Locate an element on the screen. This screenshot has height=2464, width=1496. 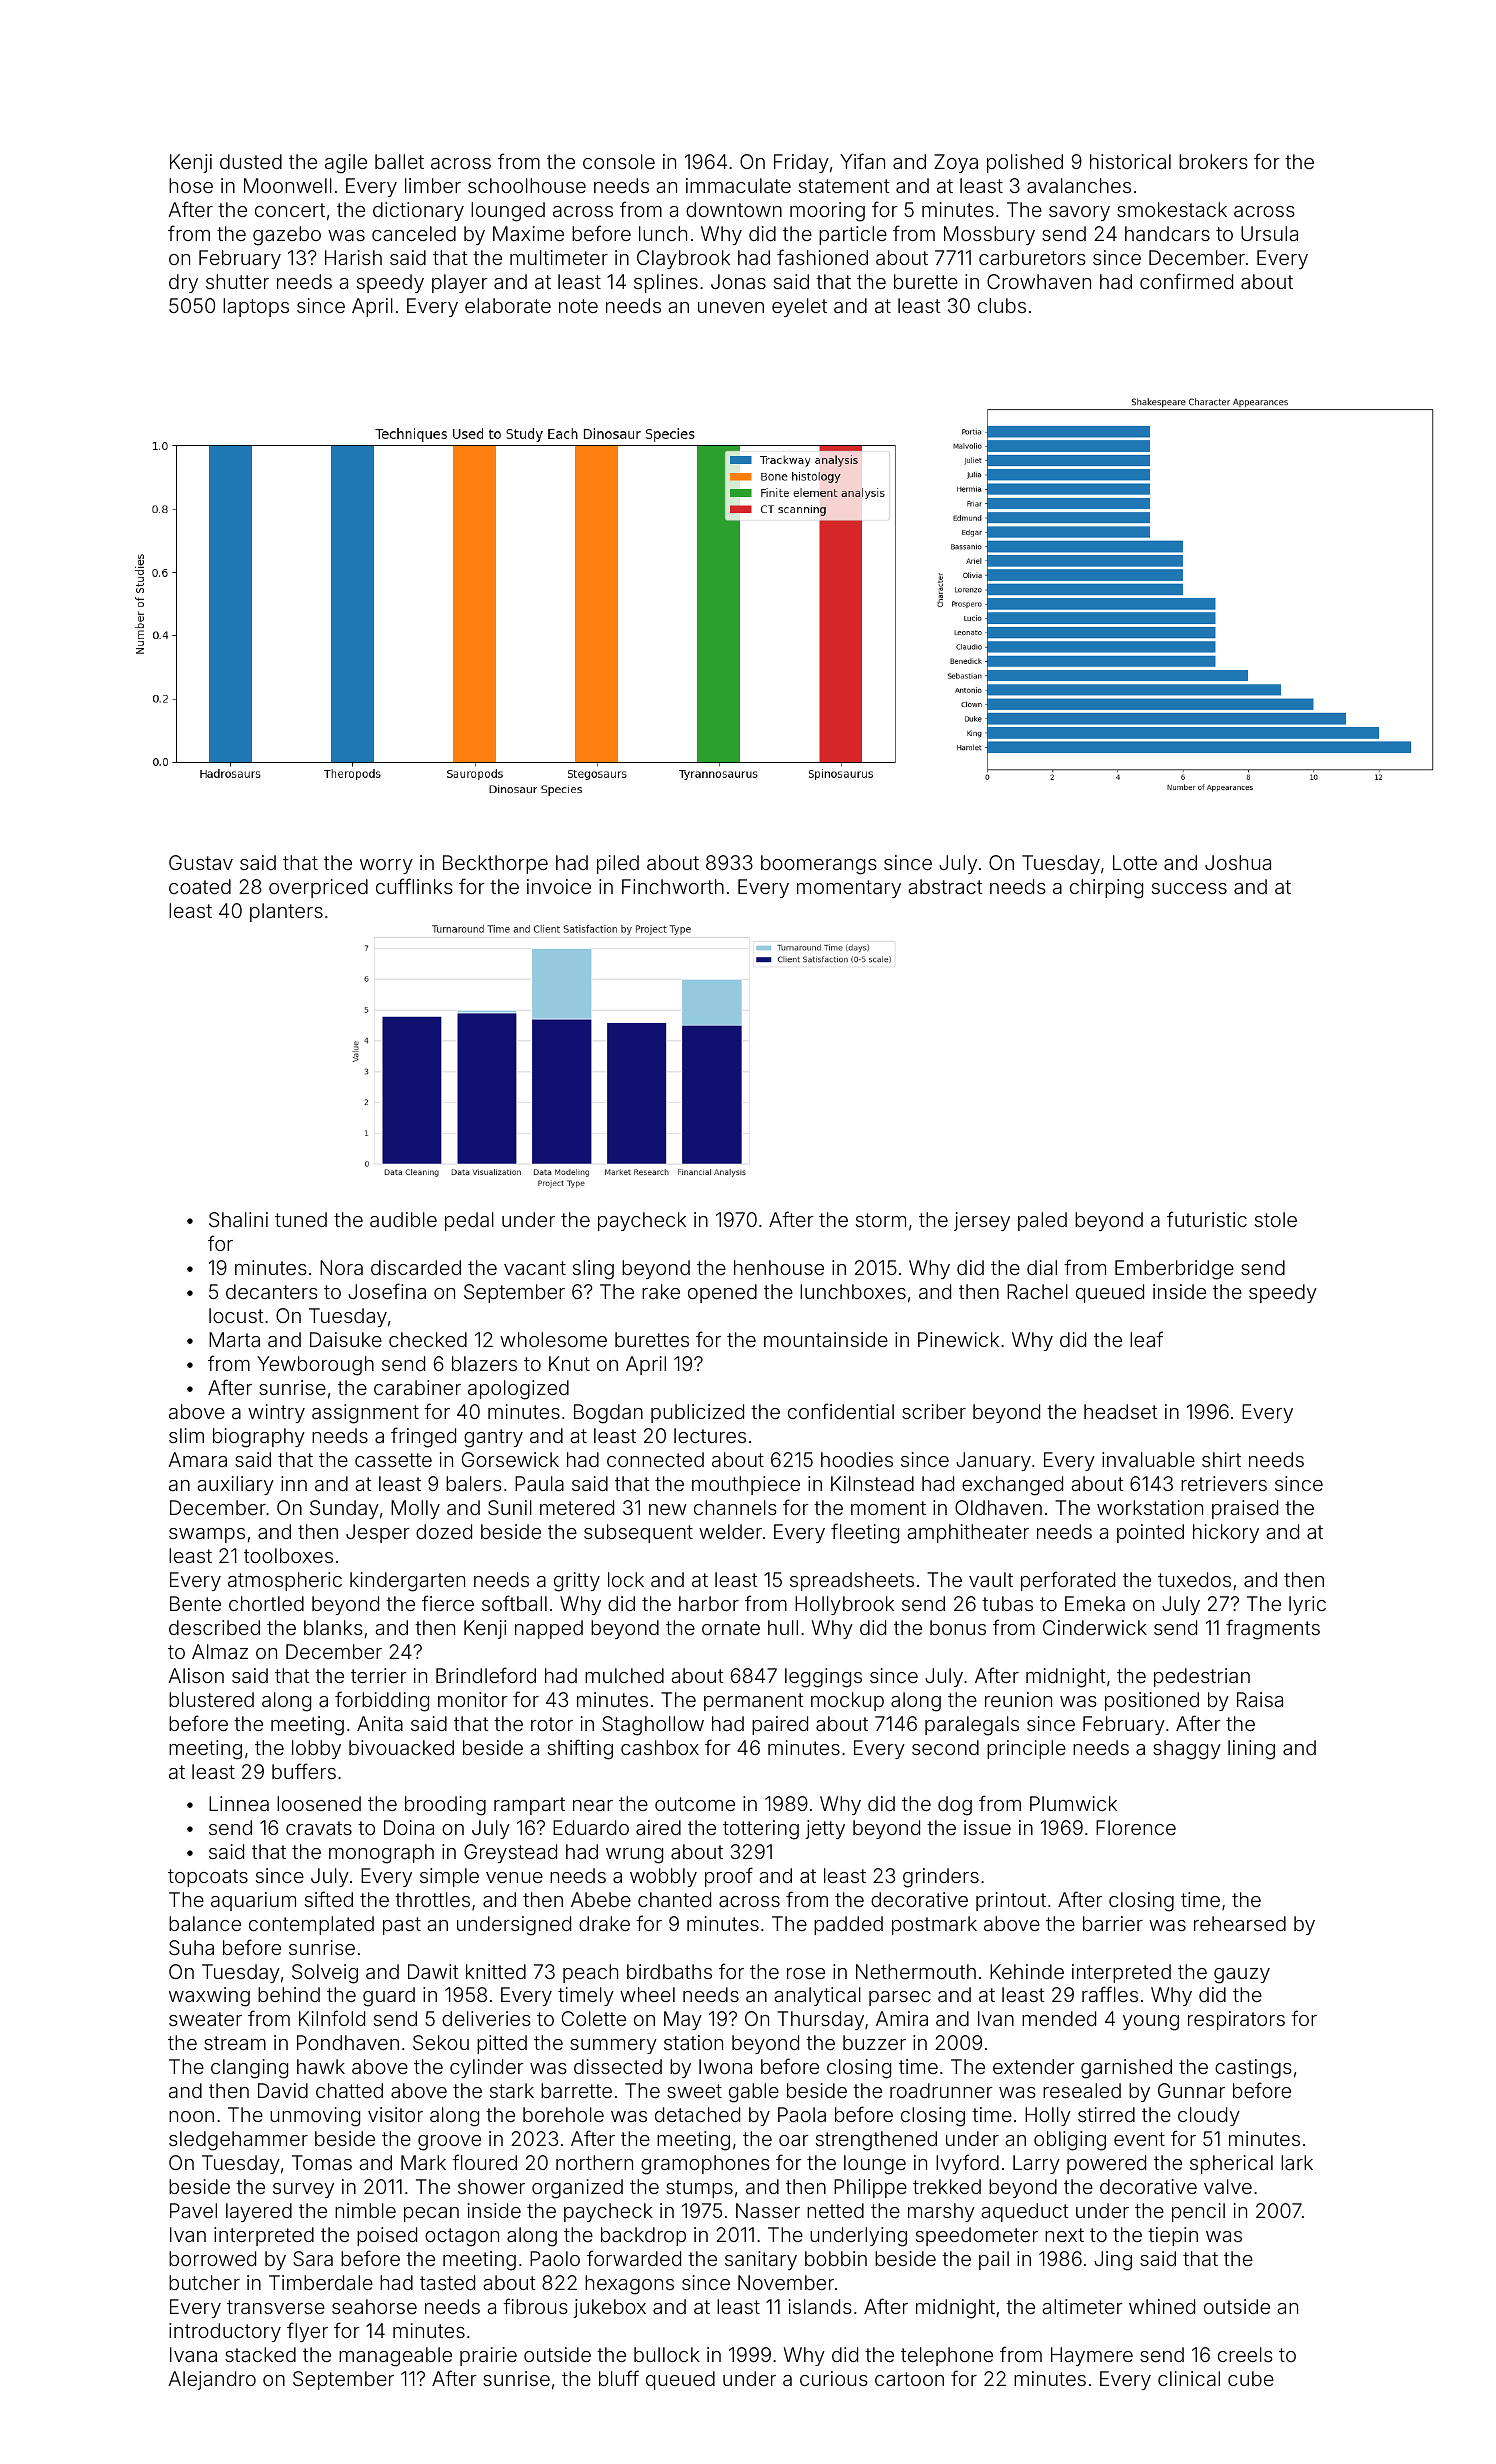
grinders is located at coordinates (941, 1878).
